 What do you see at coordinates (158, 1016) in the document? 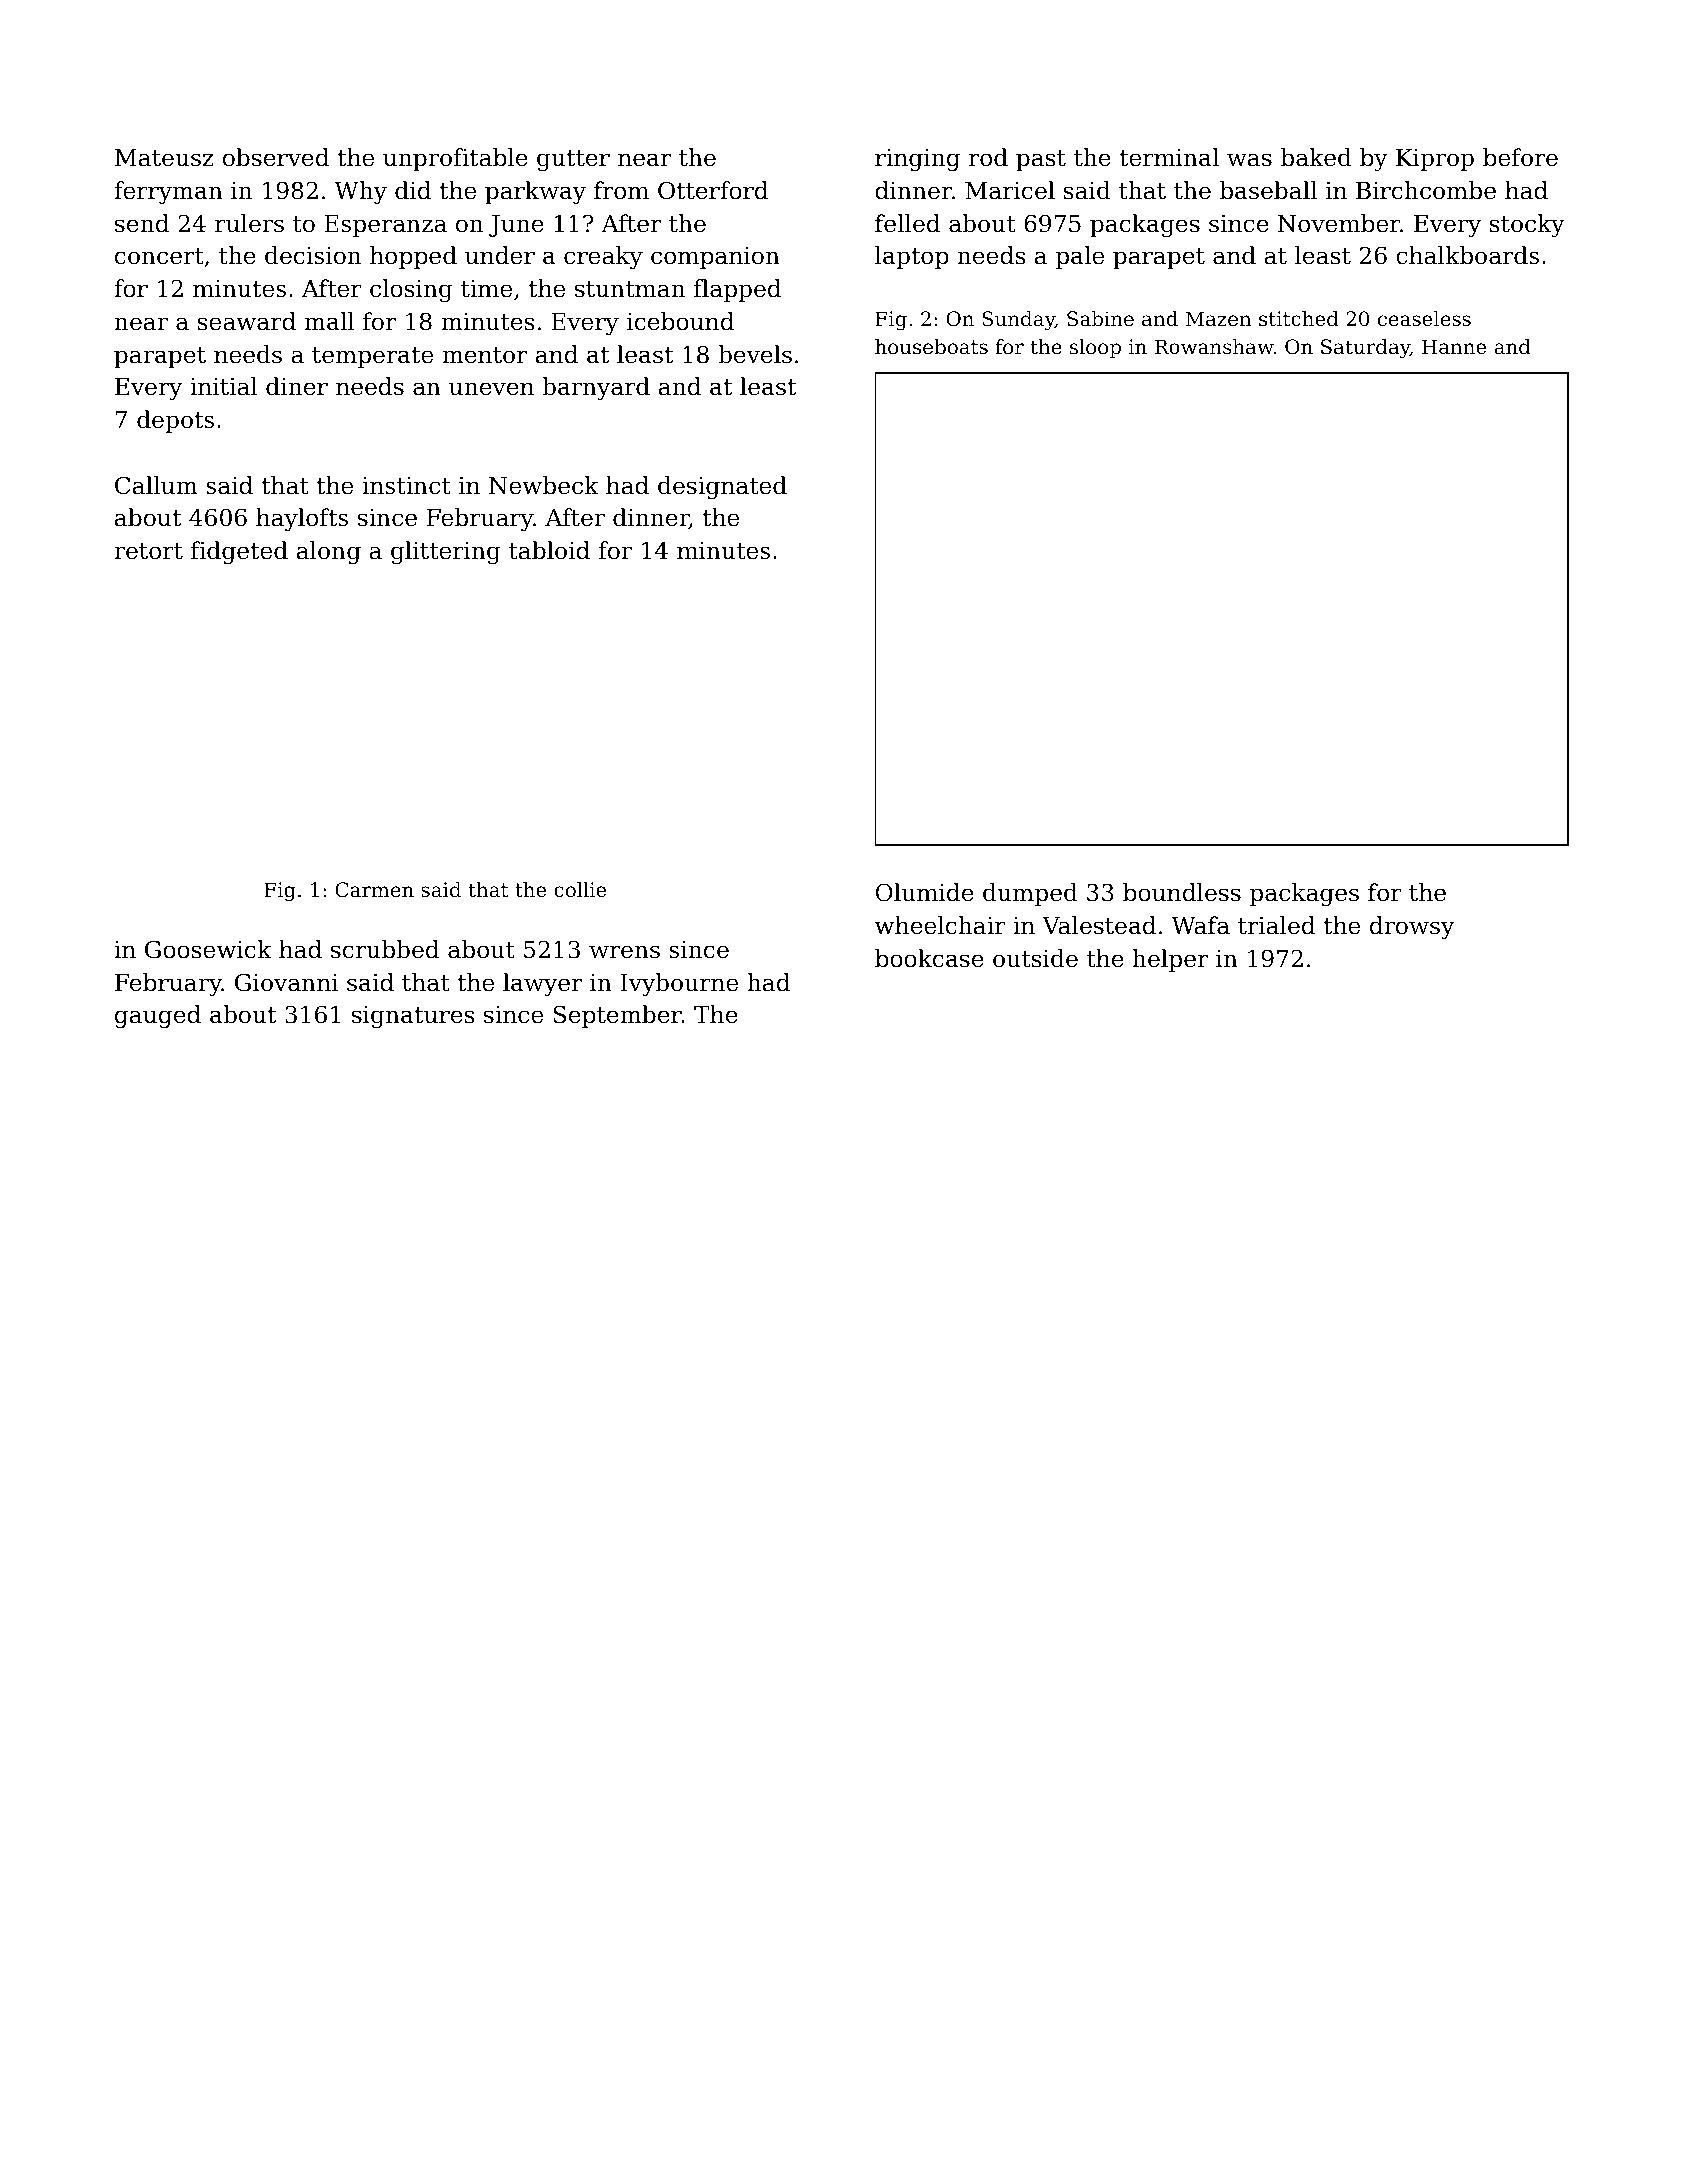
I see `gauged` at bounding box center [158, 1016].
